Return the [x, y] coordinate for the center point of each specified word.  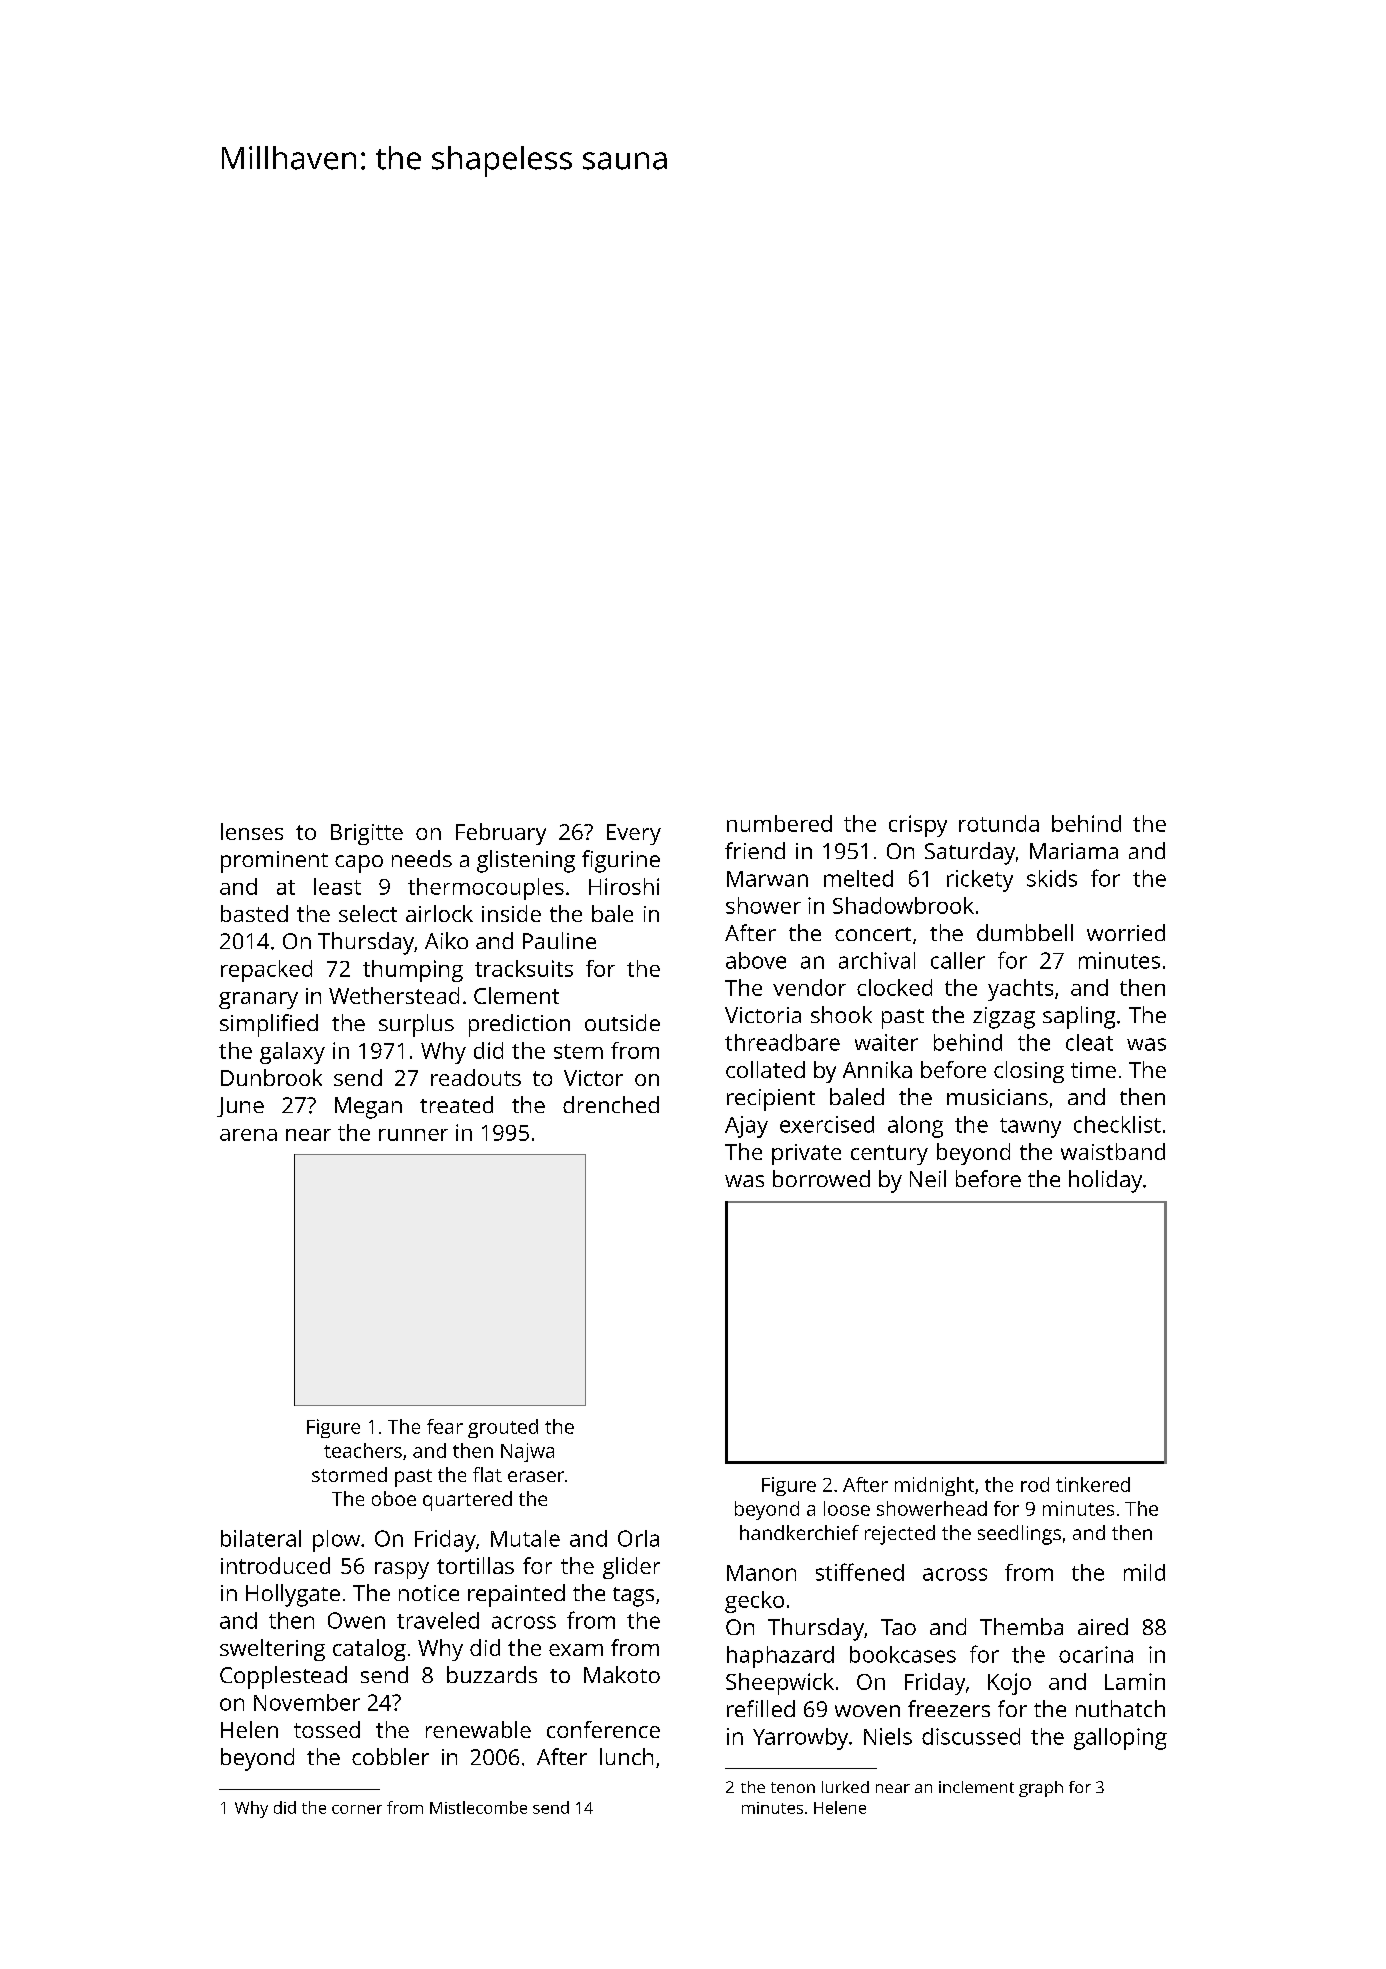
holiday [1105, 1181]
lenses [252, 831]
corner [357, 1809]
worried [1126, 932]
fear [445, 1426]
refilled [761, 1708]
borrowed [821, 1178]
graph [1041, 1789]
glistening [526, 861]
